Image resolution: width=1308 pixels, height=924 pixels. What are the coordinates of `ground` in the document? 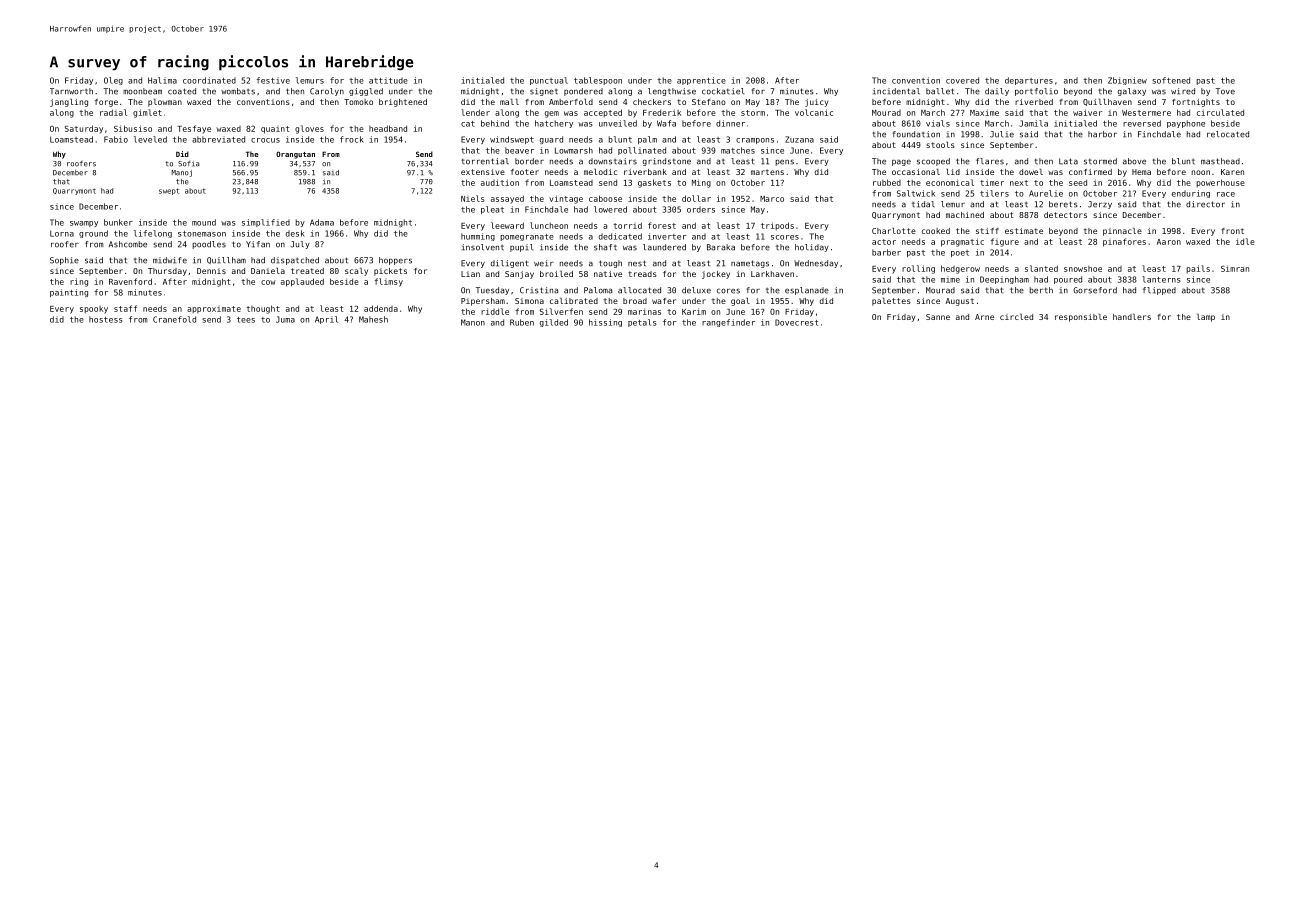 It's located at (93, 234).
